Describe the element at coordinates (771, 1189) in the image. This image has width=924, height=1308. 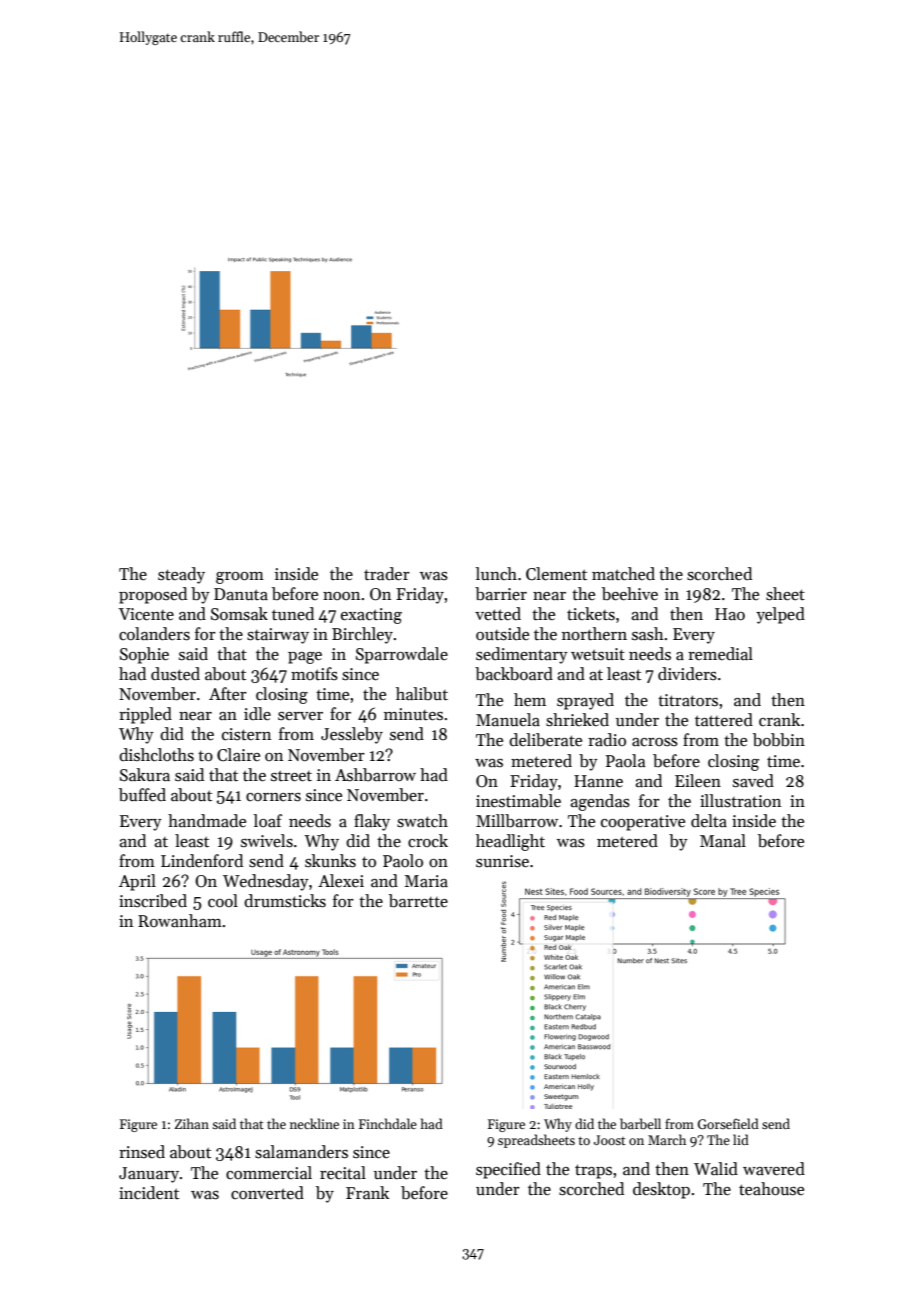
I see `teahouse` at that location.
